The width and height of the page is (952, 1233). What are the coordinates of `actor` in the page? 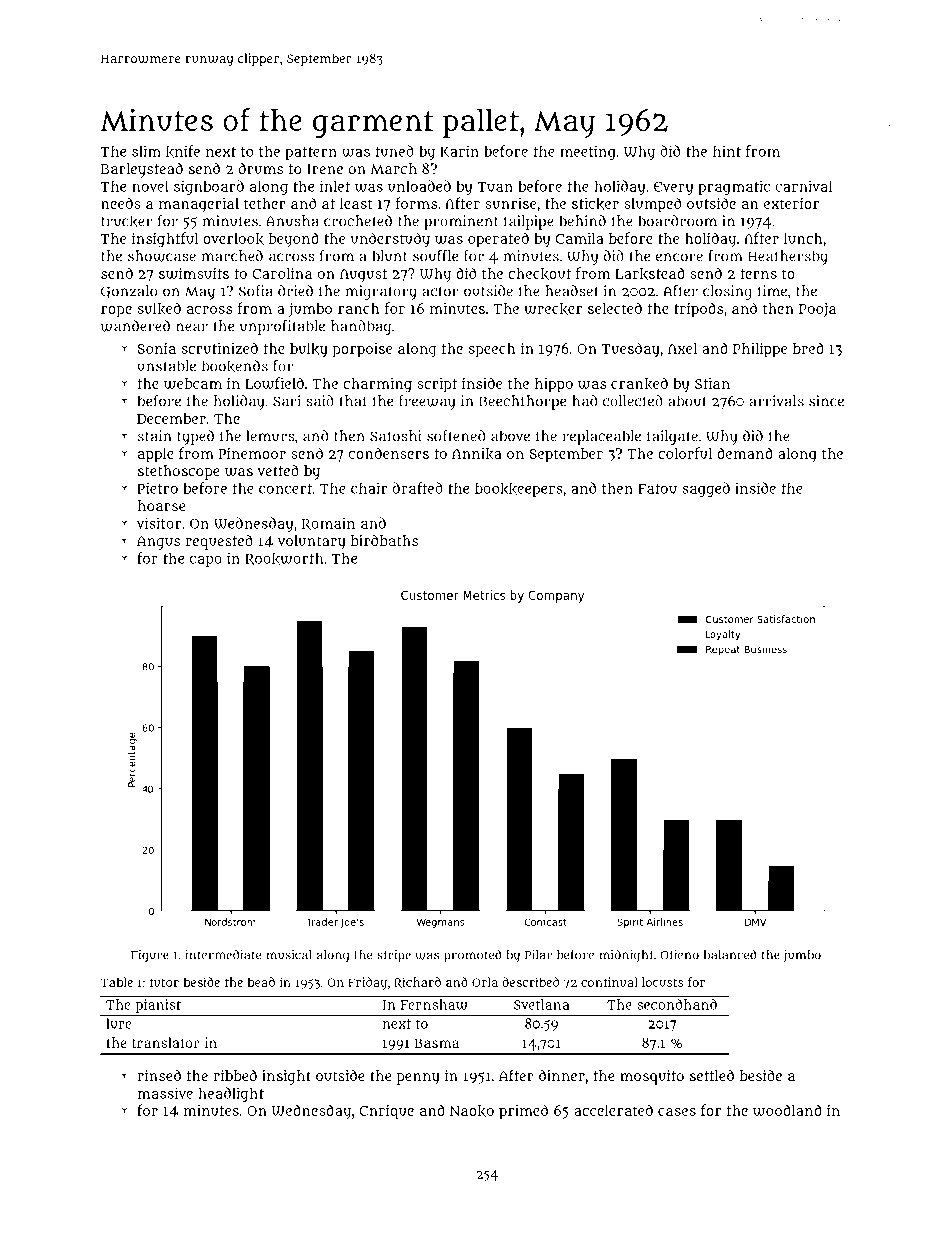 It's located at (440, 291).
